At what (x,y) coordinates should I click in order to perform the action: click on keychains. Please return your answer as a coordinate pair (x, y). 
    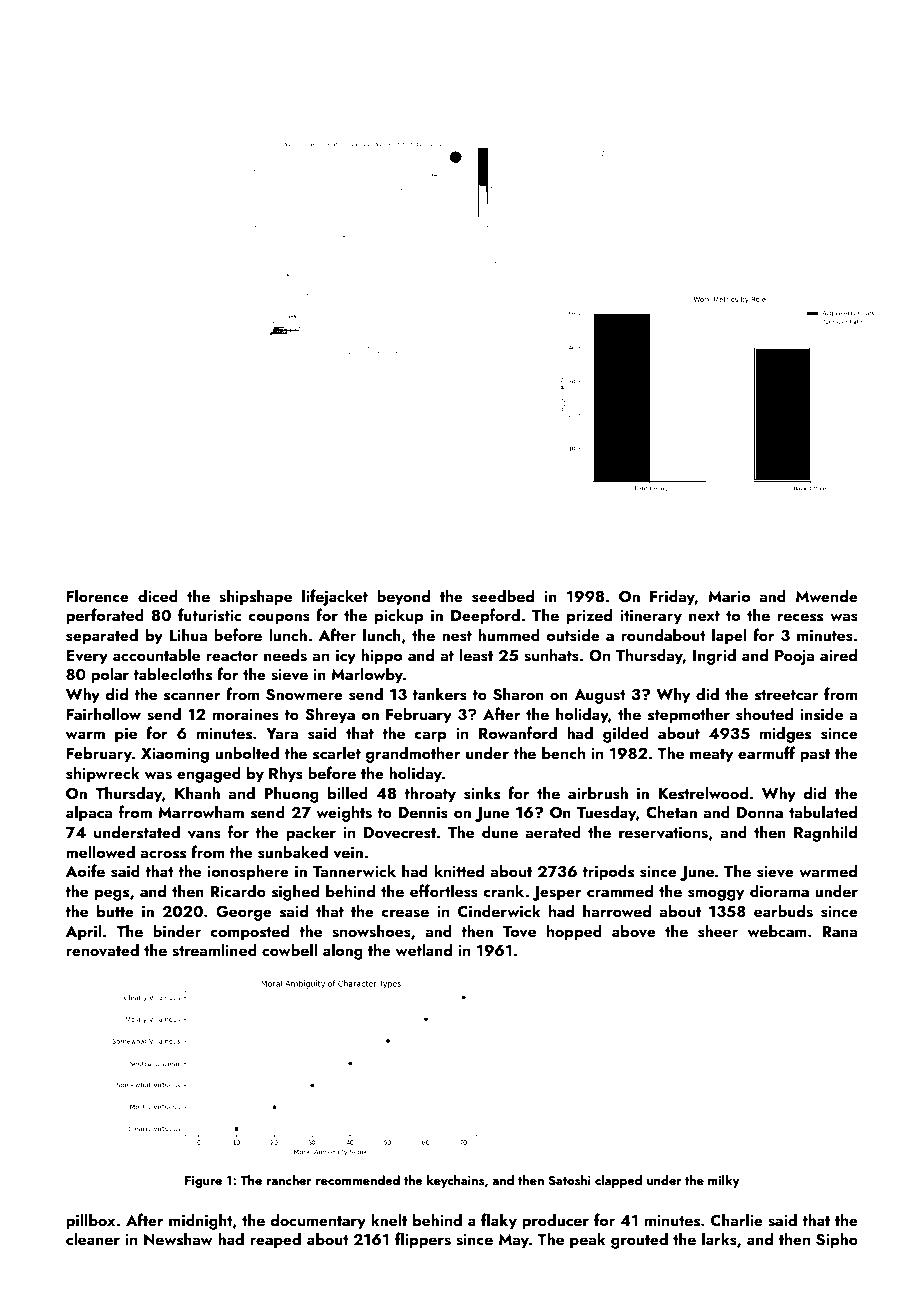
    Looking at the image, I should click on (456, 1181).
